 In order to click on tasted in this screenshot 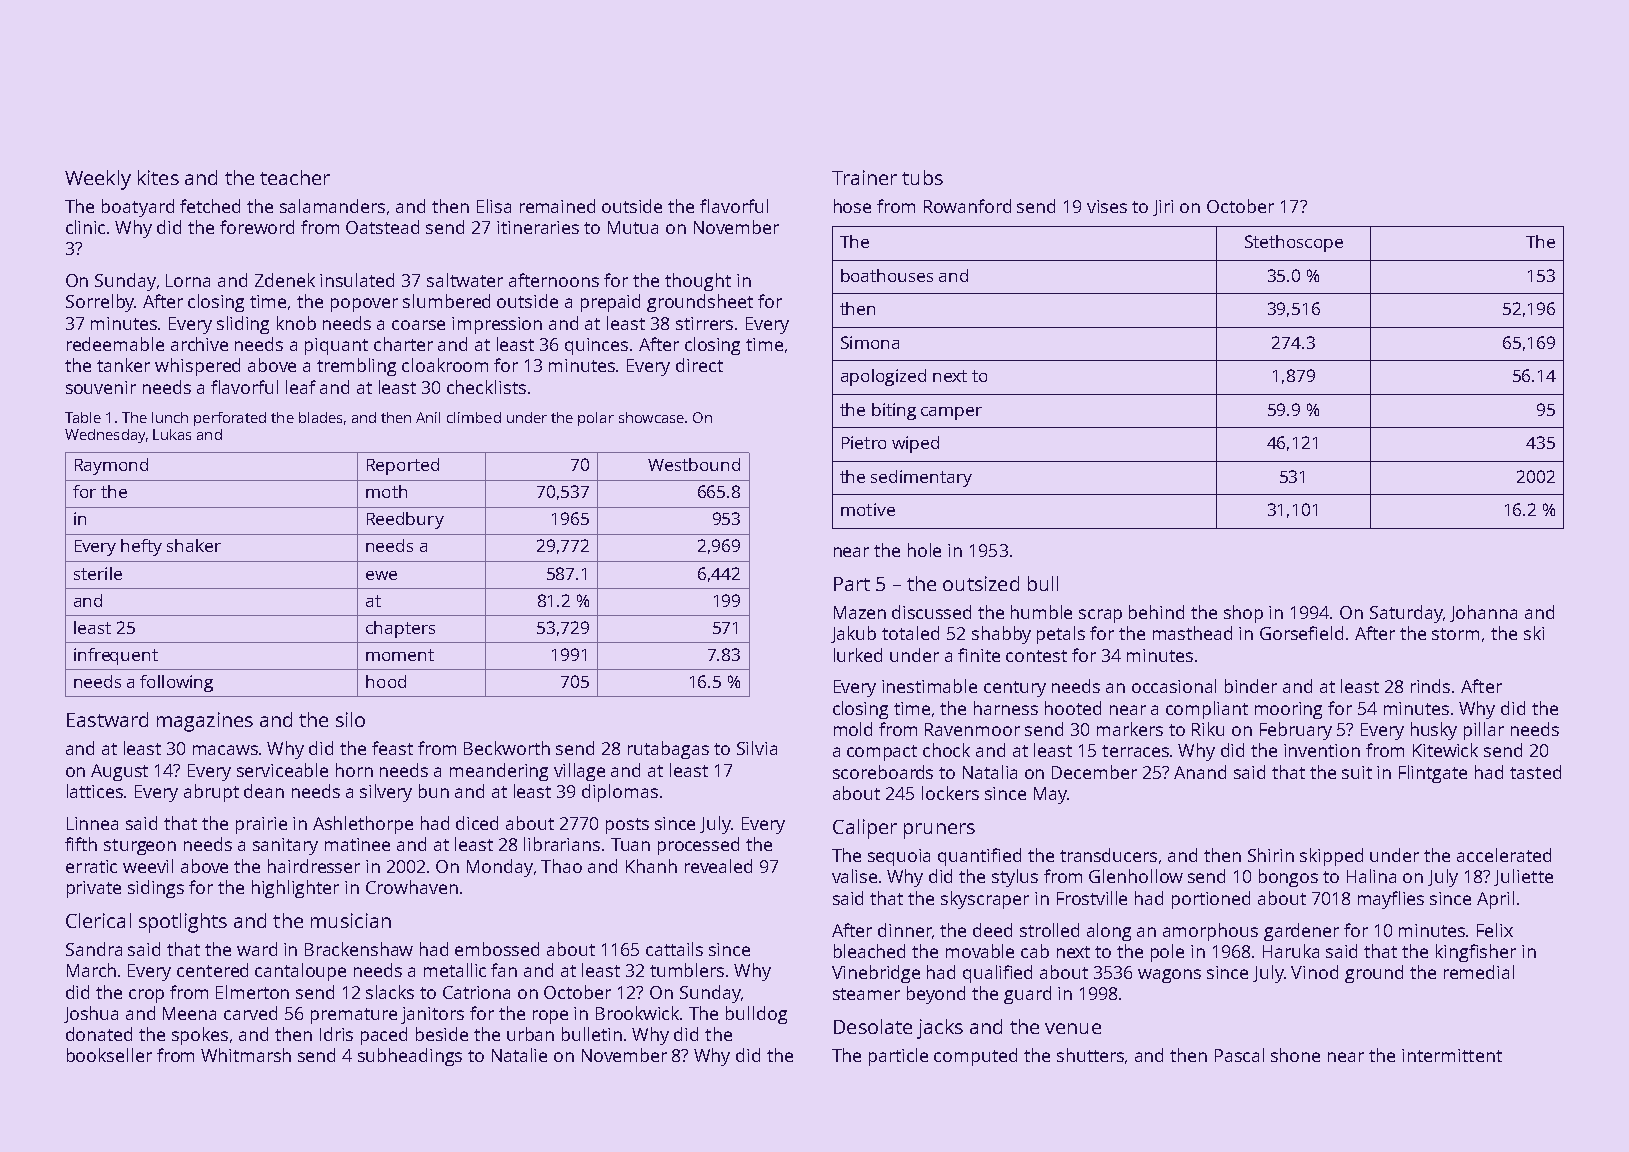, I will do `click(1535, 772)`.
